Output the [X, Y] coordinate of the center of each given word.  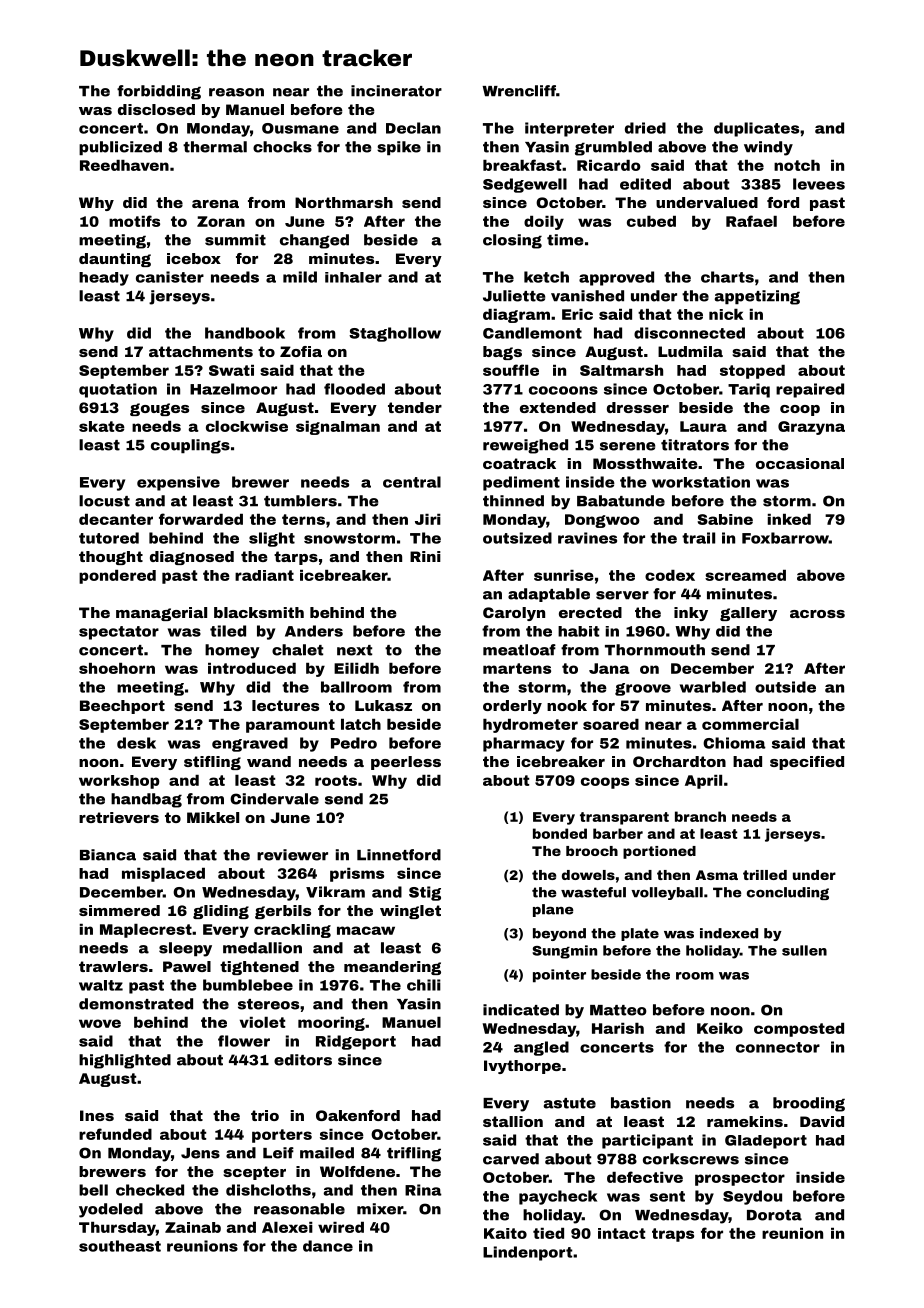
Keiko [720, 1028]
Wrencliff [519, 91]
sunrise [564, 575]
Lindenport [527, 1253]
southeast [120, 1246]
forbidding [159, 92]
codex [670, 575]
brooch [592, 851]
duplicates [756, 129]
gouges [159, 409]
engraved [250, 744]
